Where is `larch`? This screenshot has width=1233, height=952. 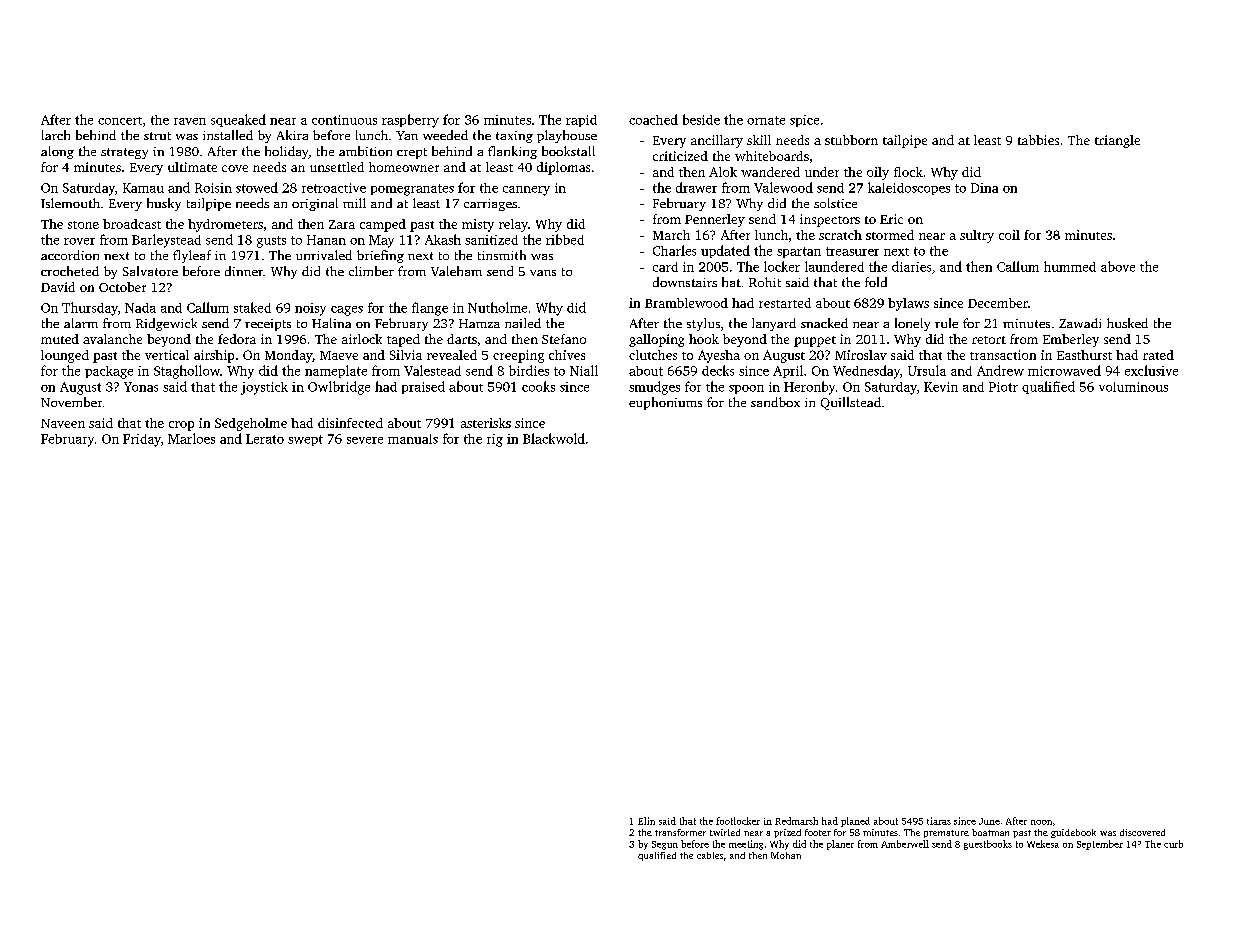
larch is located at coordinates (56, 135).
